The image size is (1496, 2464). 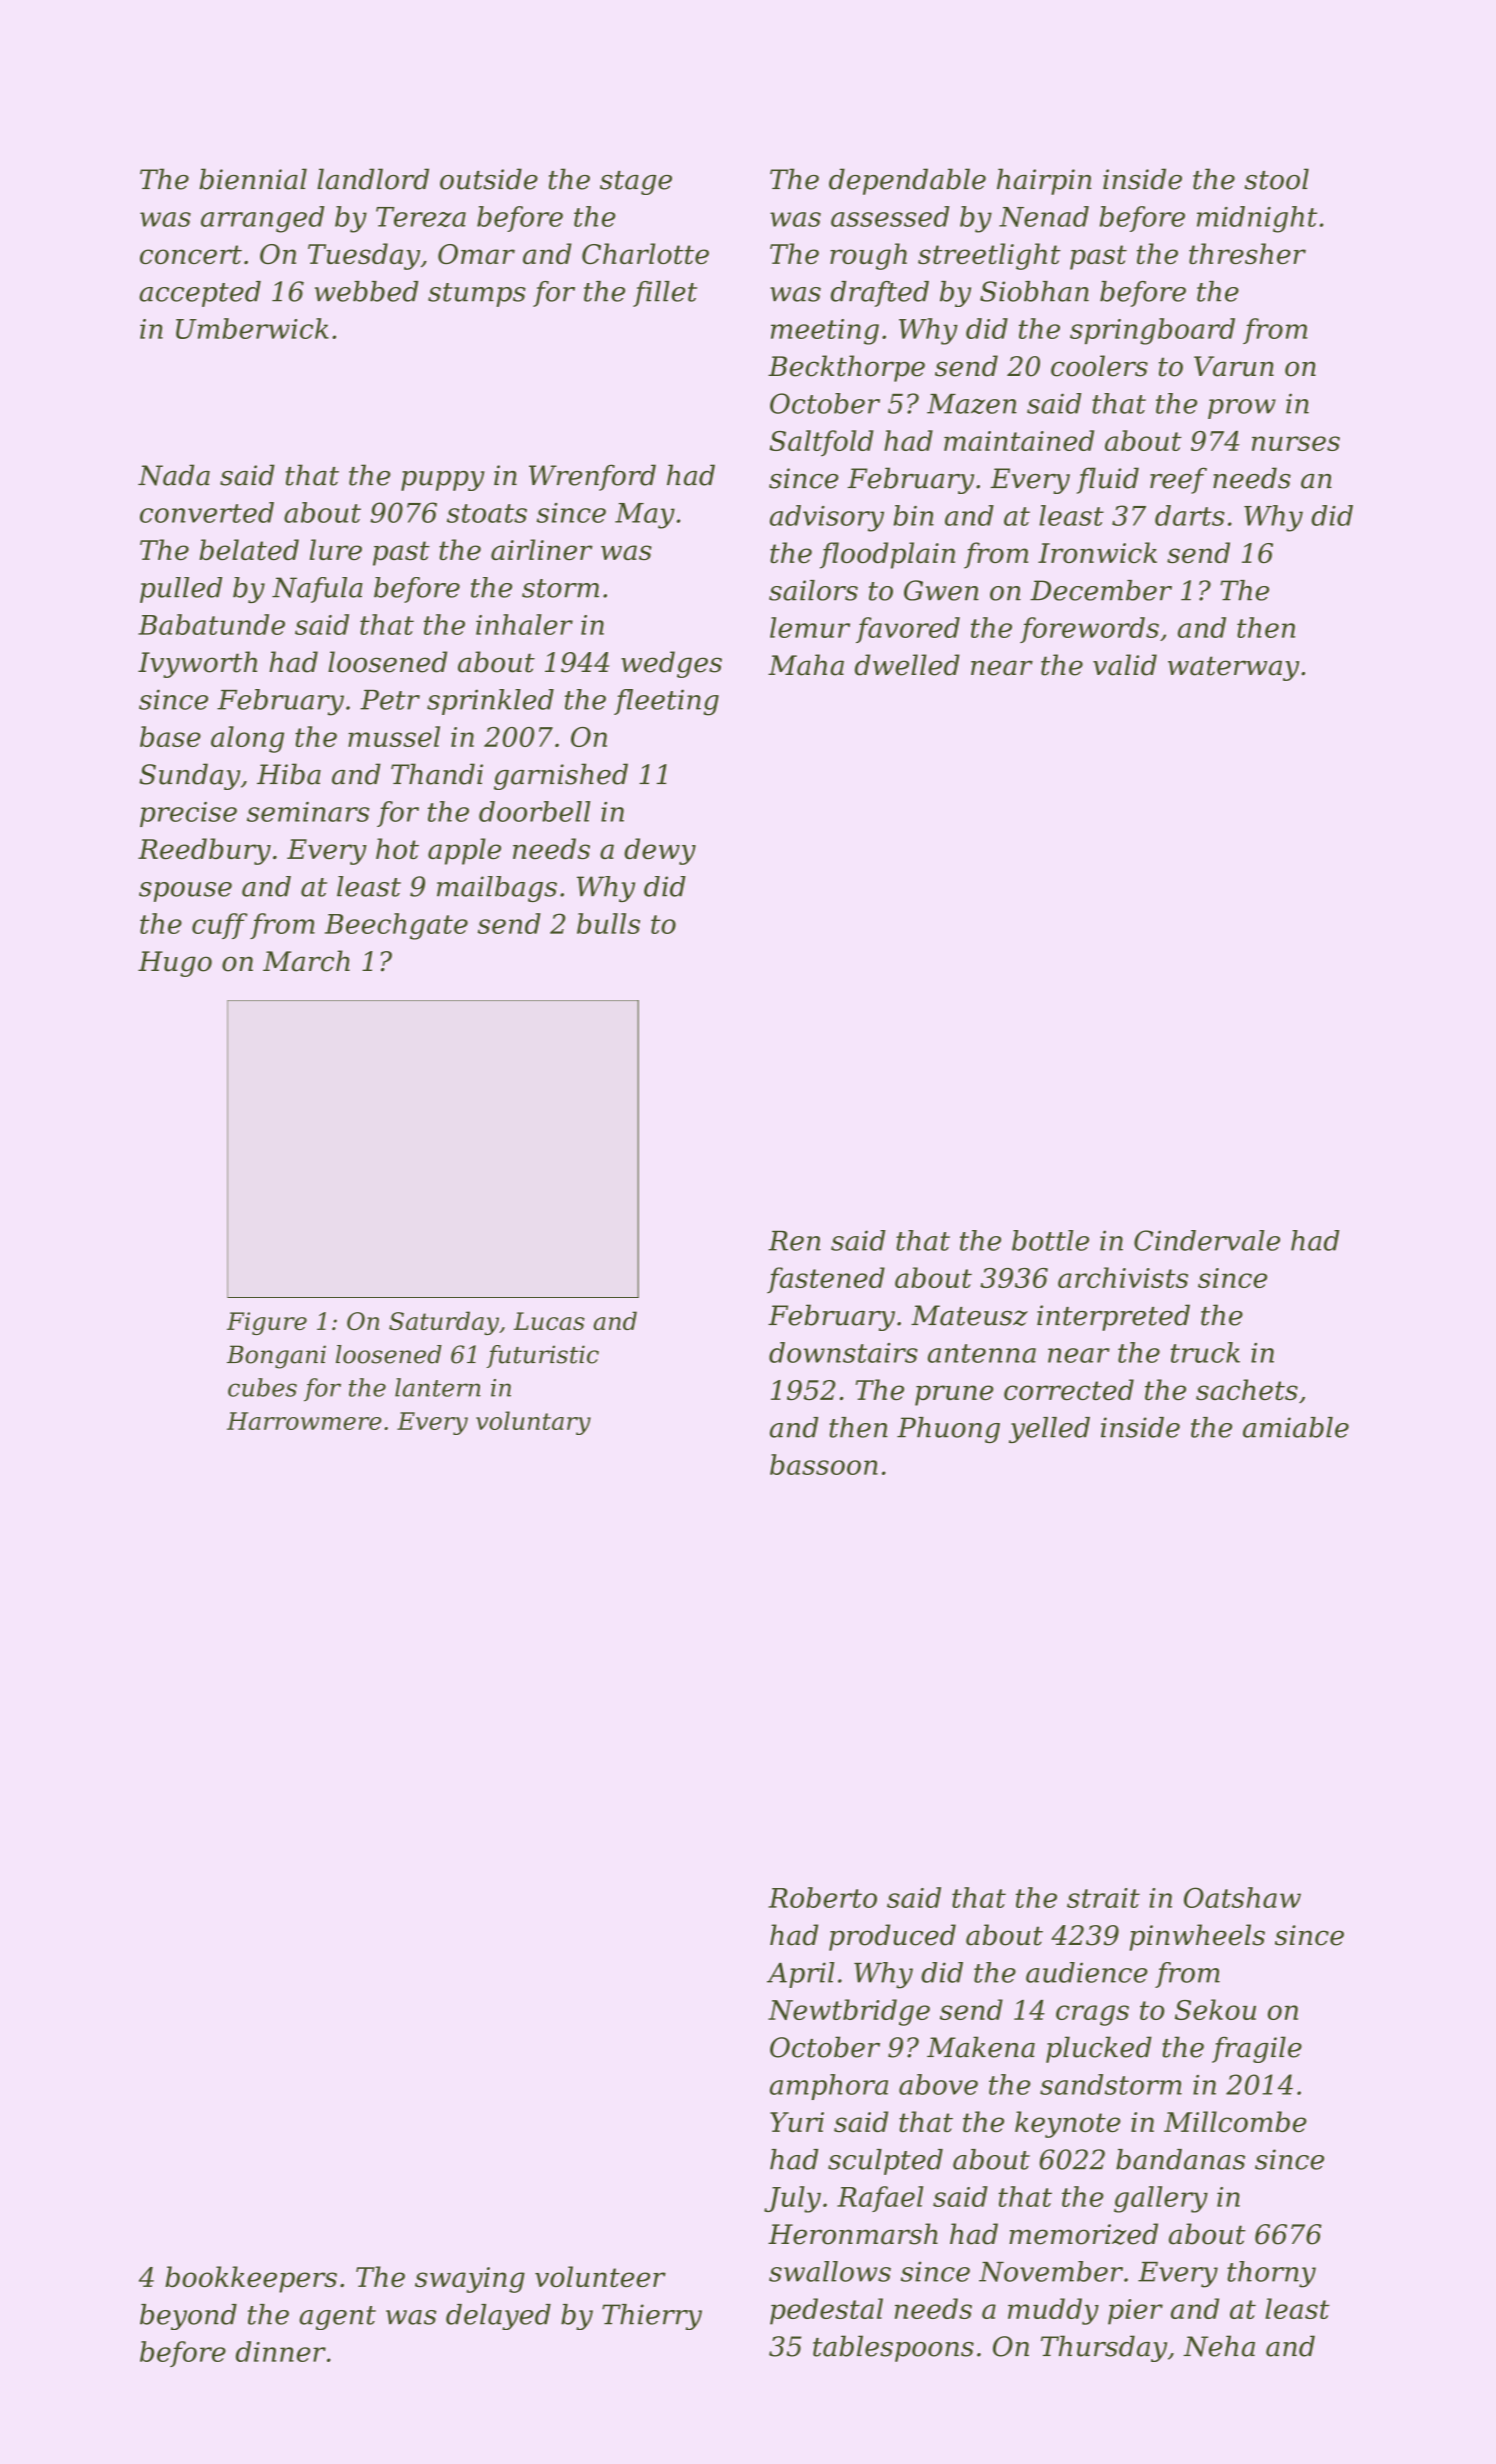 I want to click on voluntary, so click(x=533, y=1423).
